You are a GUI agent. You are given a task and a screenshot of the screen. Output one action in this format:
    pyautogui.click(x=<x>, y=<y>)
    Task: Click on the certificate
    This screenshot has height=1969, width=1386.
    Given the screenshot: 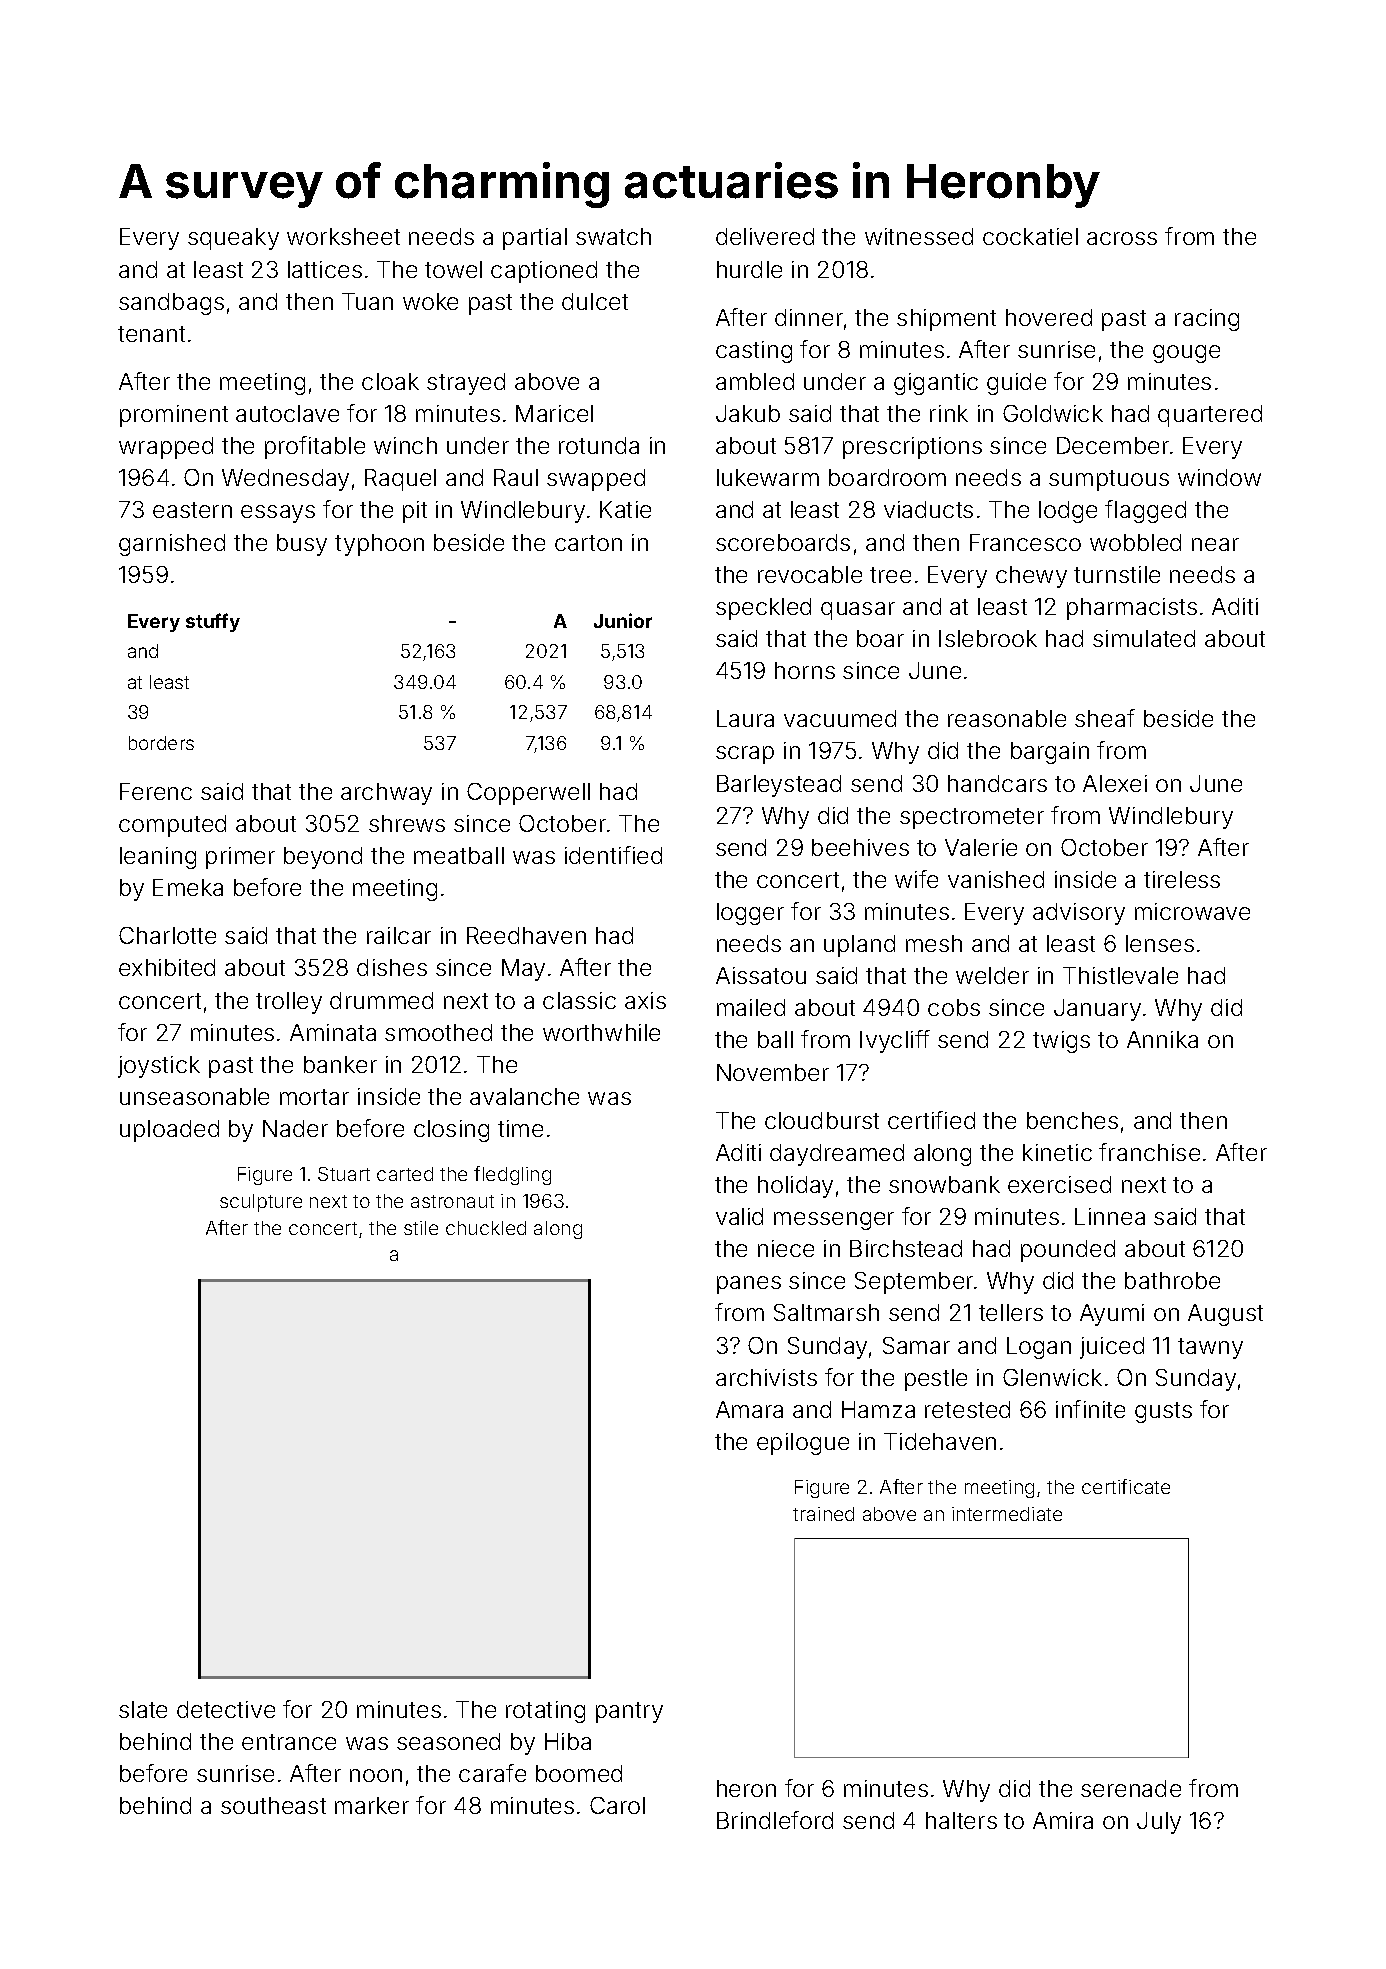 What is the action you would take?
    pyautogui.click(x=1126, y=1486)
